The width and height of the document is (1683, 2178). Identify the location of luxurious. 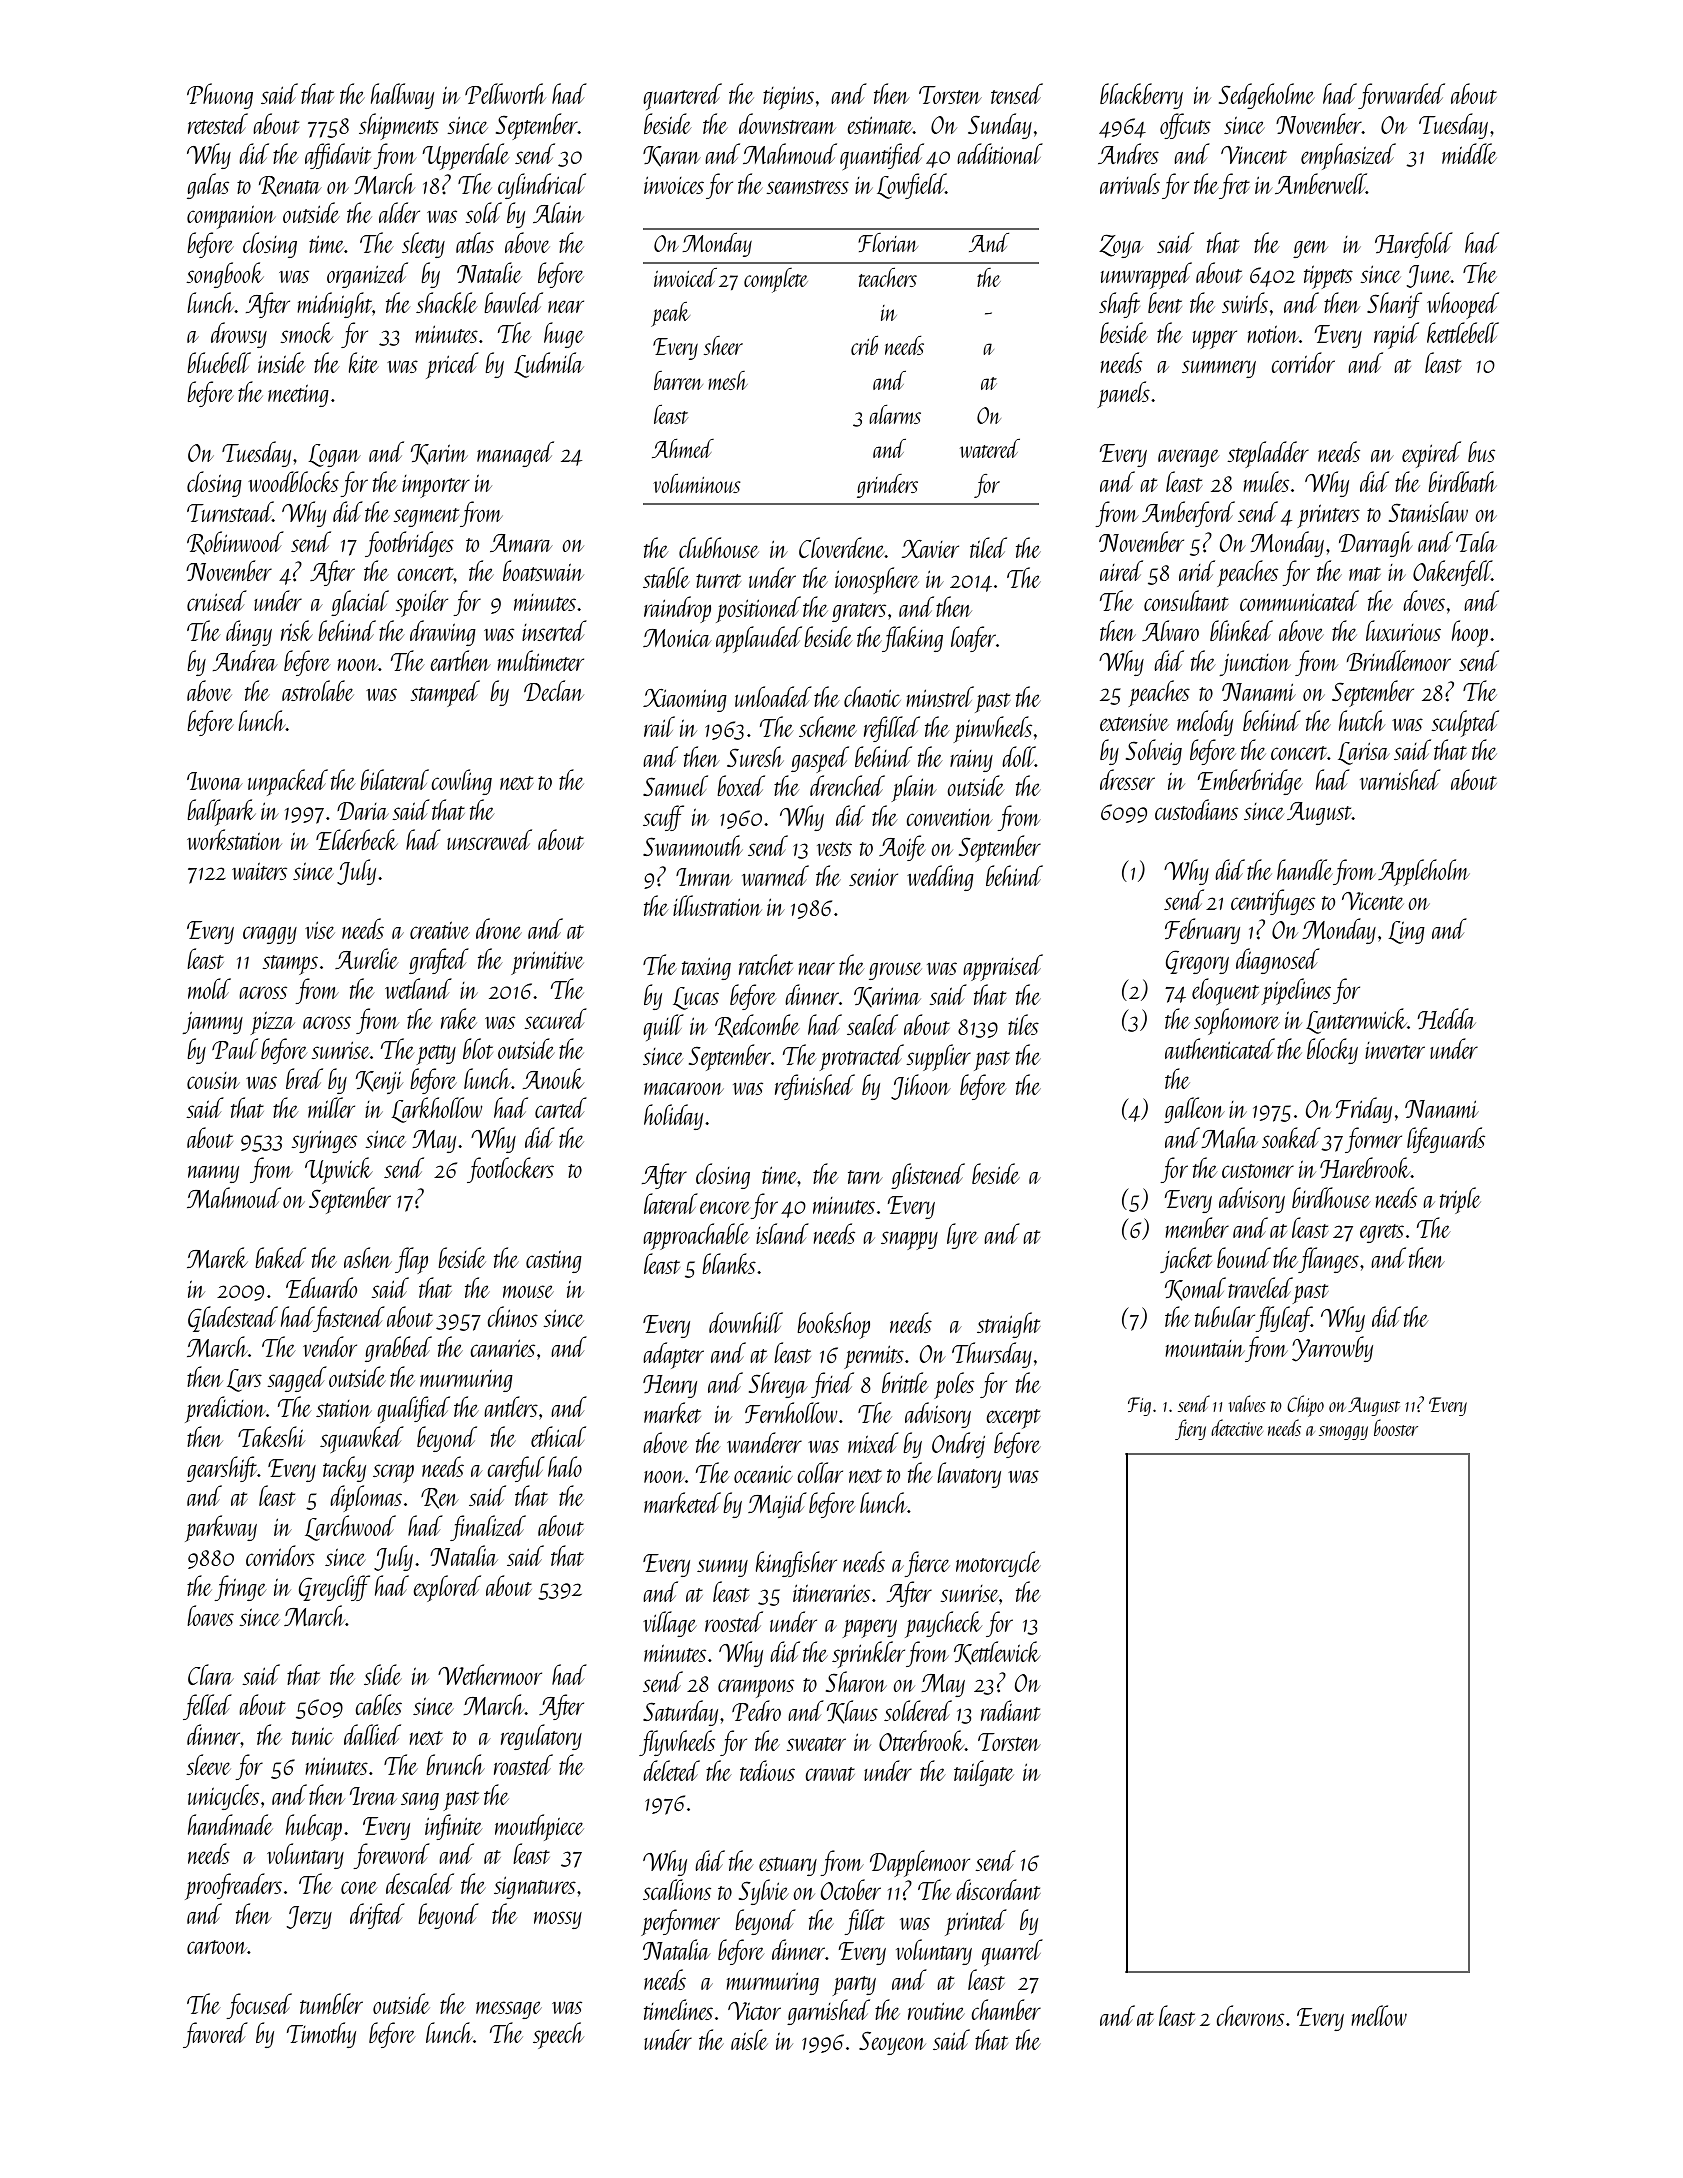
(1403, 630).
